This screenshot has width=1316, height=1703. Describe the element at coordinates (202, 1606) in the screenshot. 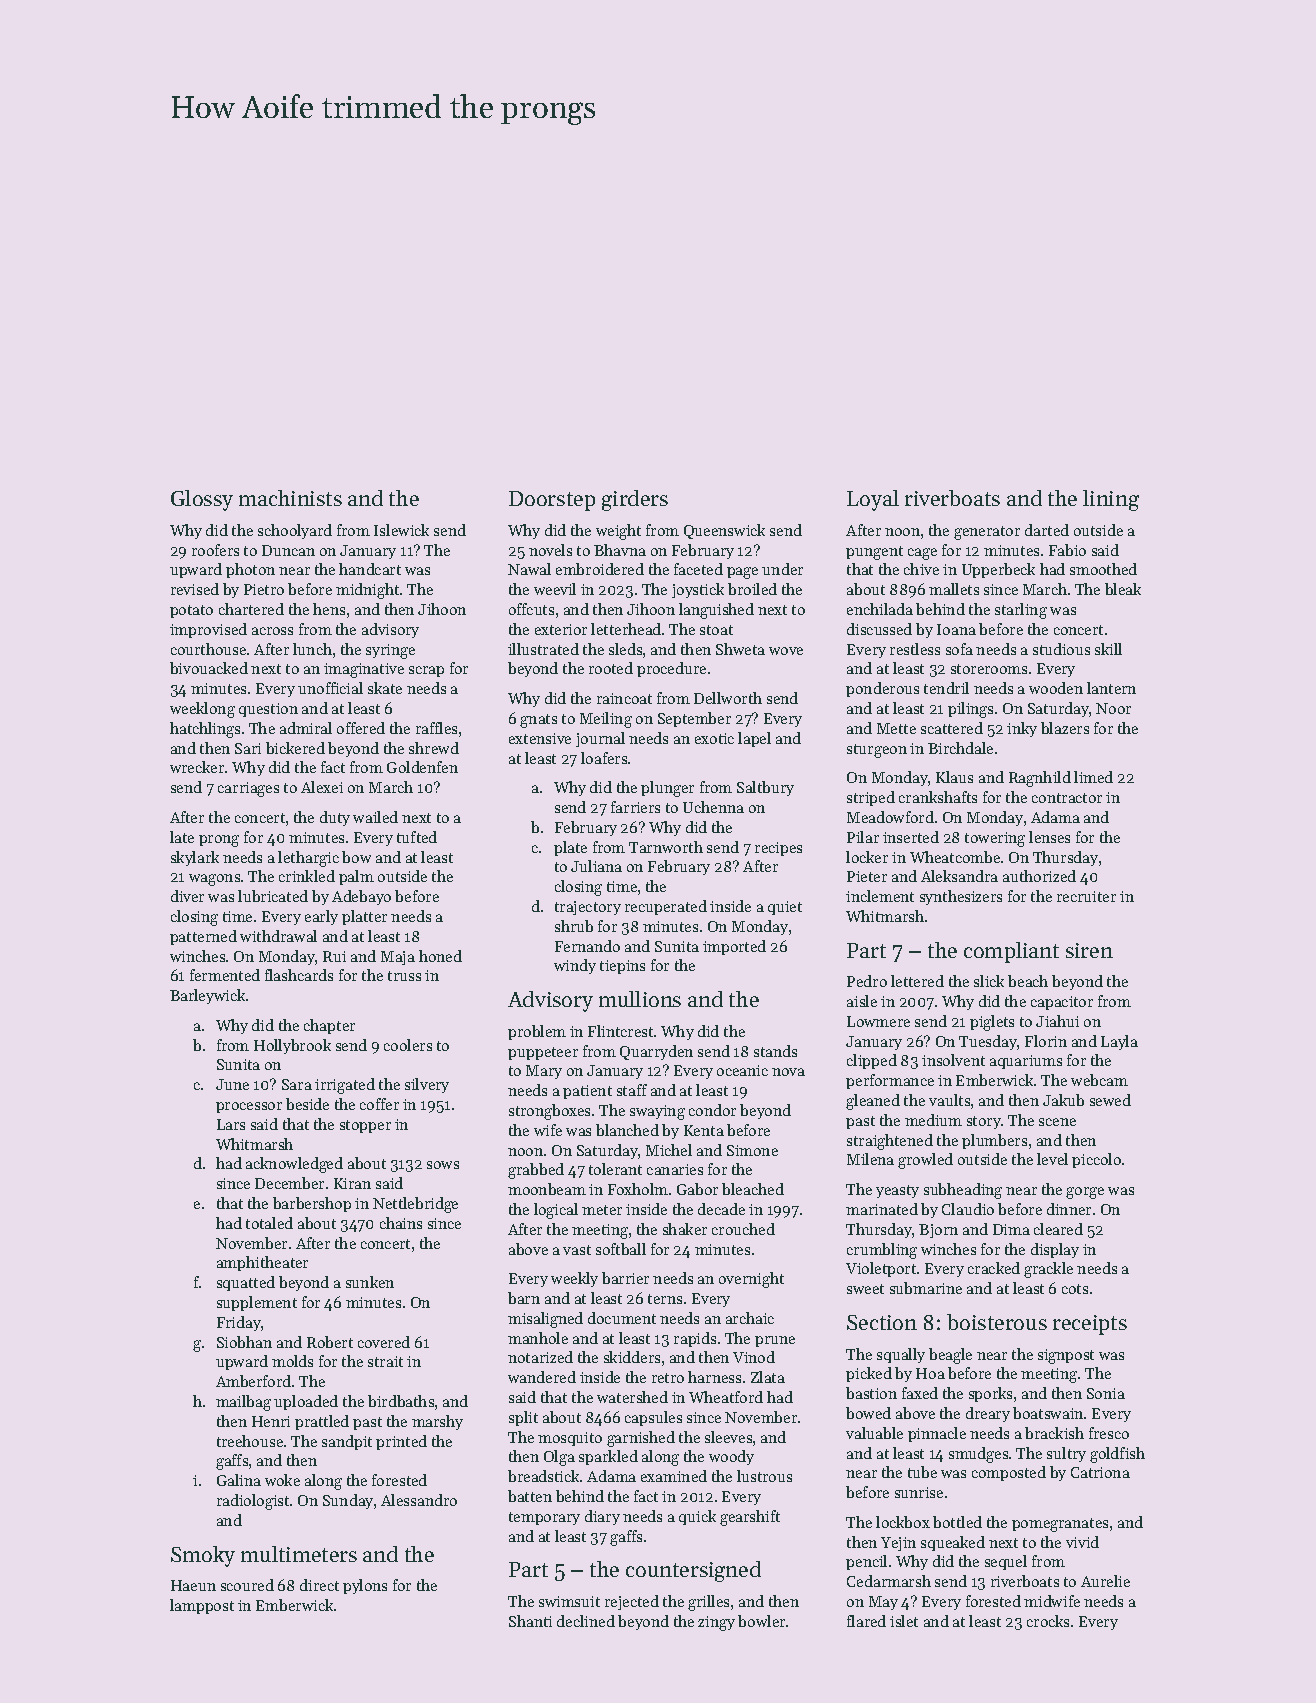

I see `lamppost` at that location.
